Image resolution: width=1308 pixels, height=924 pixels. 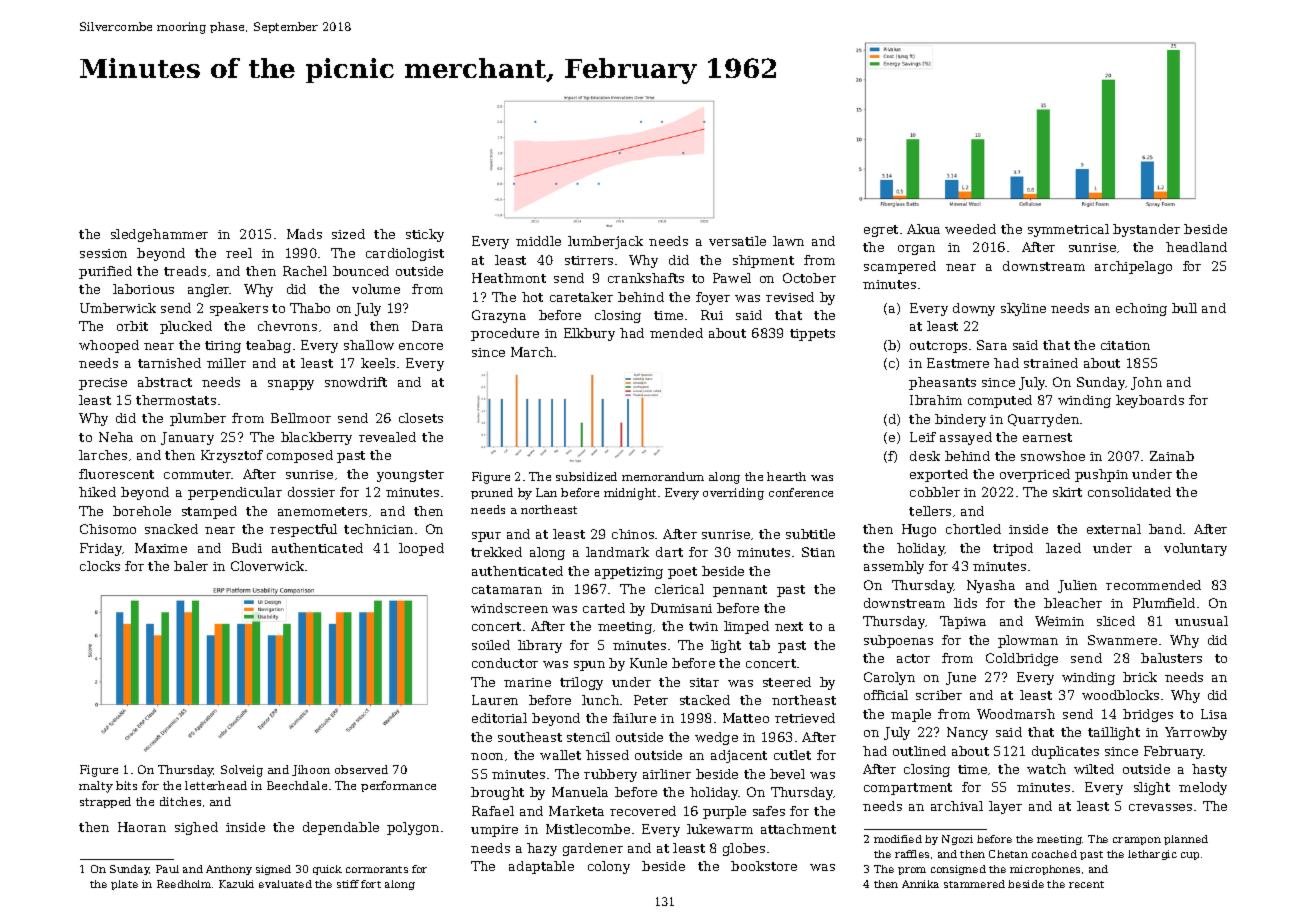 What do you see at coordinates (184, 884) in the image?
I see `Reedholm` at bounding box center [184, 884].
